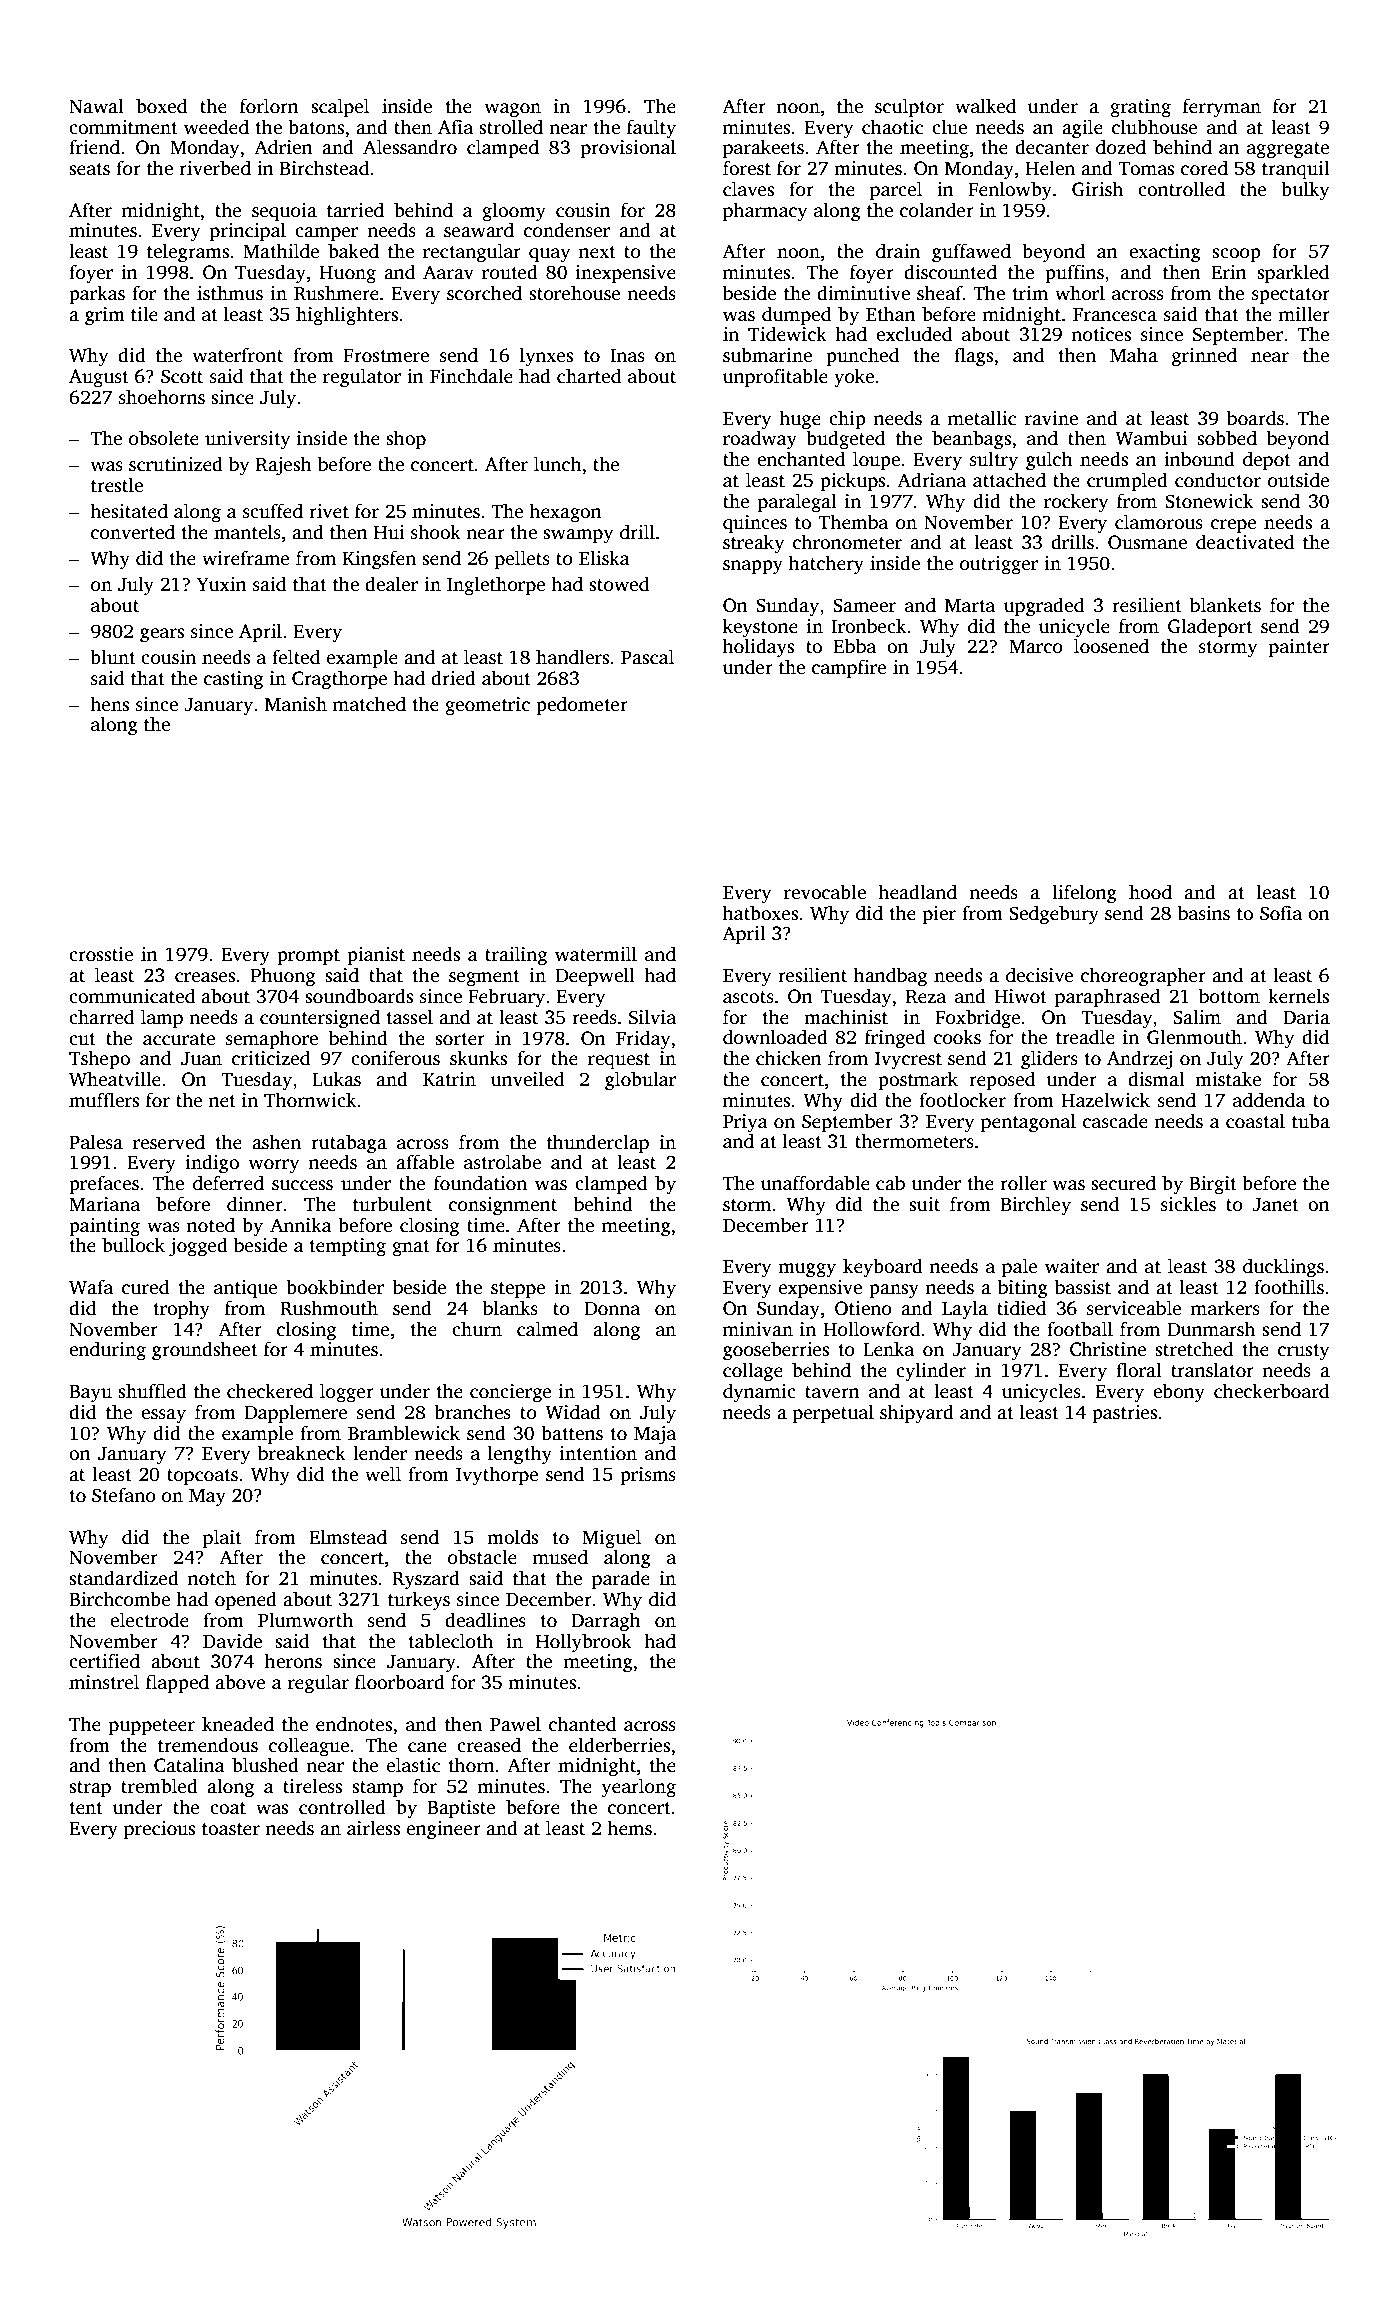 Image resolution: width=1399 pixels, height=2305 pixels. Describe the element at coordinates (308, 957) in the image. I see `prompt` at that location.
